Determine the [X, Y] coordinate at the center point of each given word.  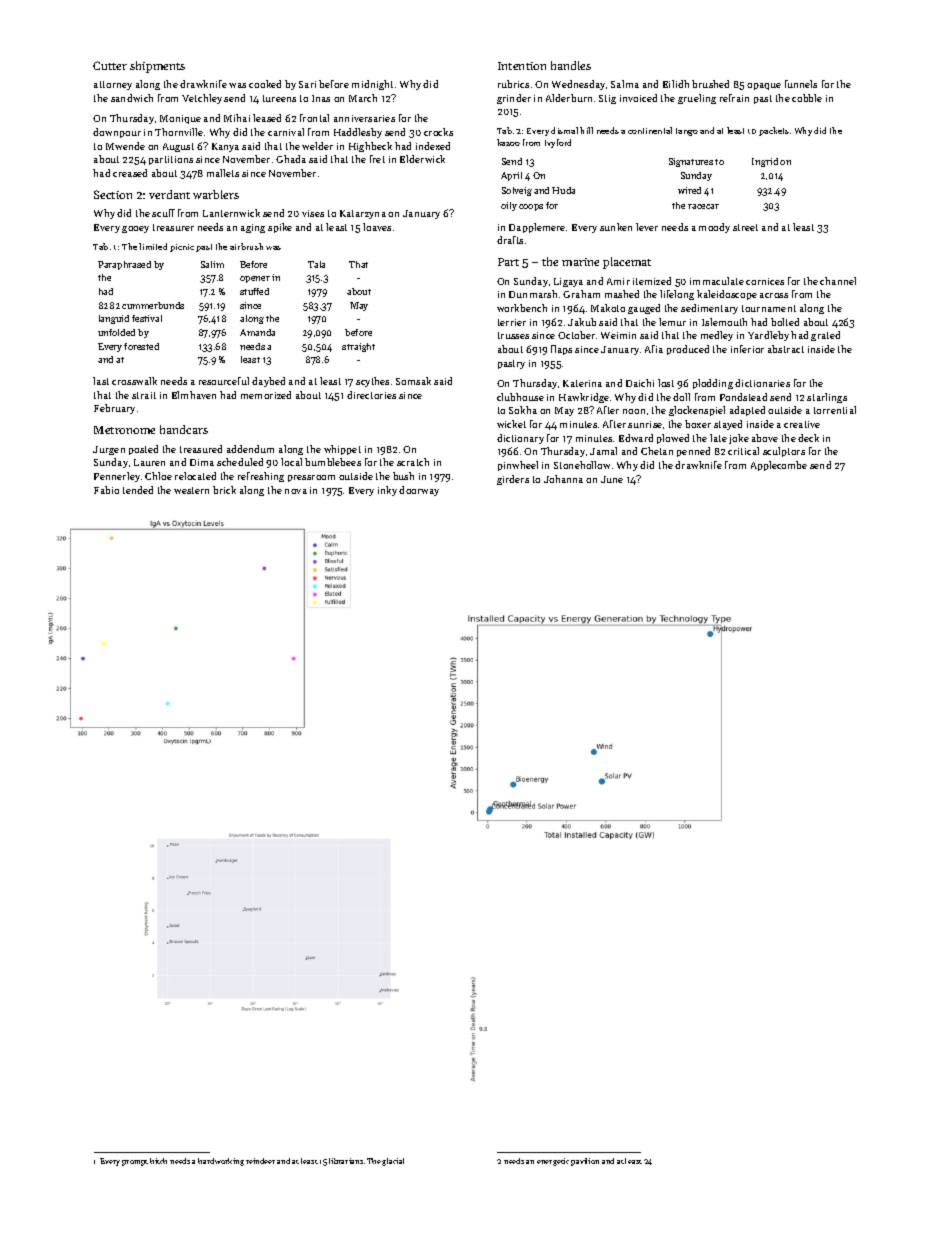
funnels [801, 84]
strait [144, 395]
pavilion [585, 1162]
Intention [522, 66]
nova [296, 491]
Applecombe [779, 466]
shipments [157, 67]
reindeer [260, 1161]
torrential [835, 410]
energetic [553, 1162]
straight [358, 347]
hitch [158, 1161]
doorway [419, 491]
